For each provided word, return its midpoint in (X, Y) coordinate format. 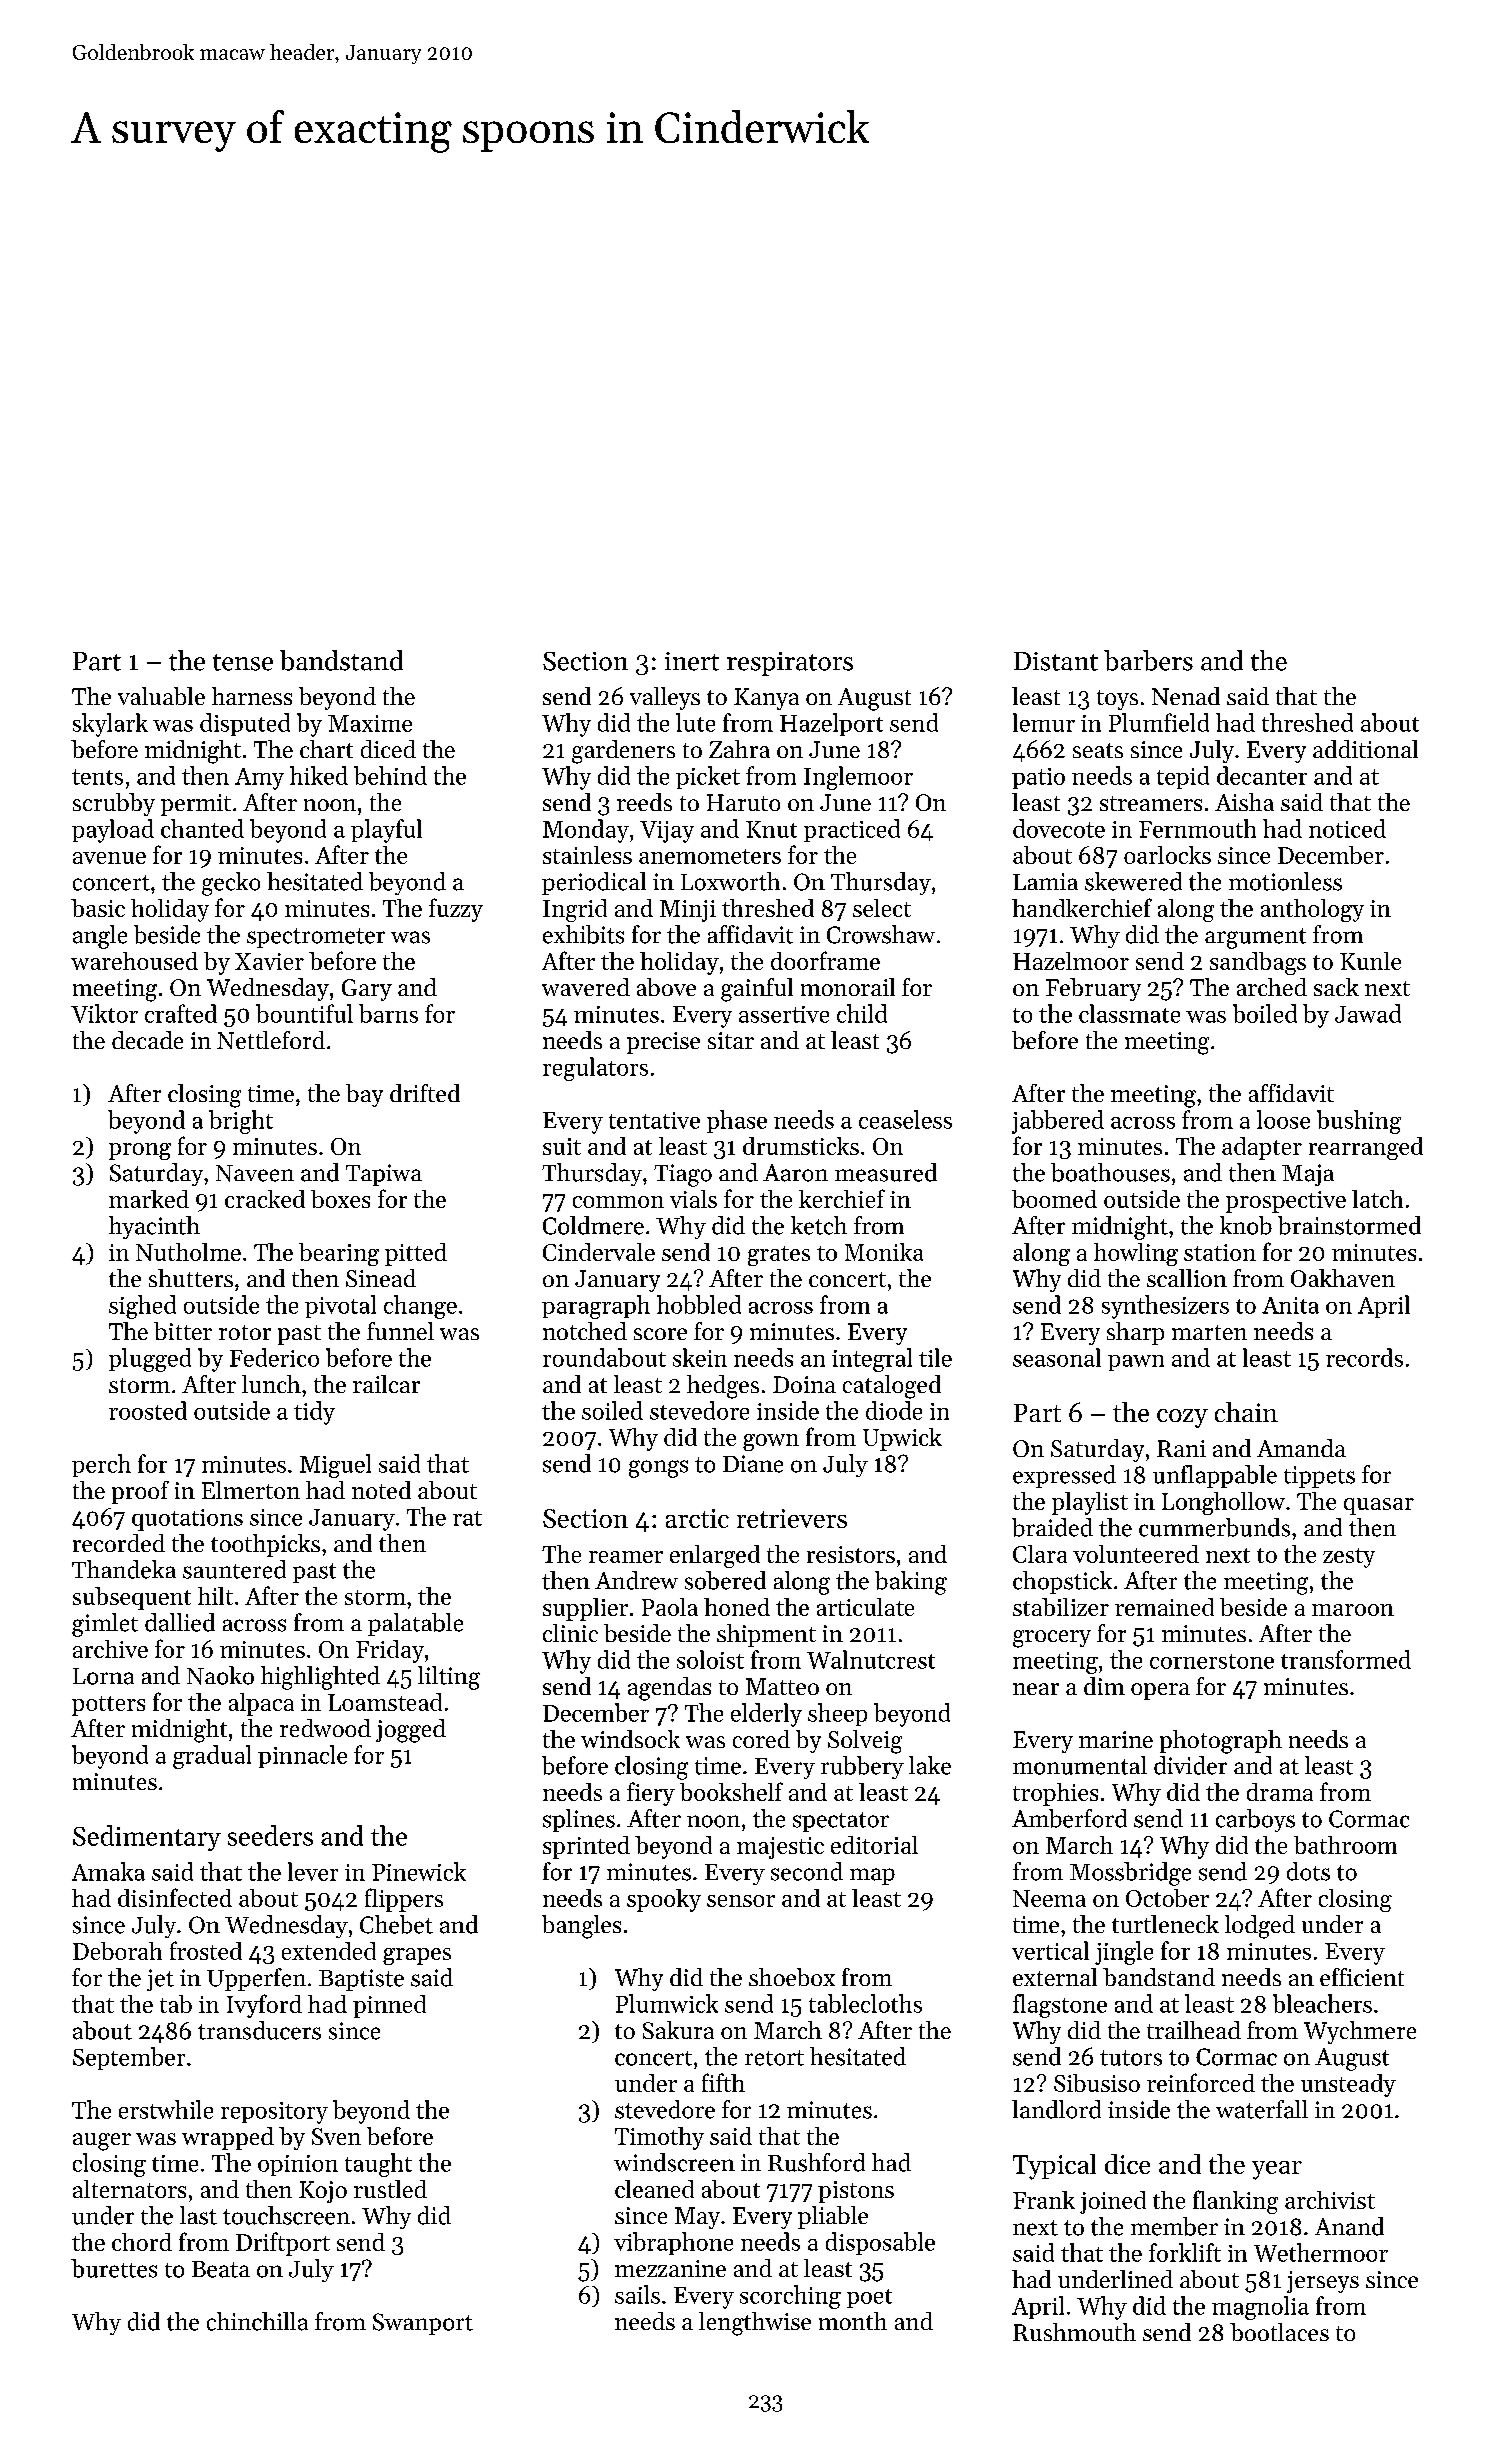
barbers (1148, 660)
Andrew (636, 1580)
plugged (150, 1360)
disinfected (175, 1897)
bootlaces (1279, 2332)
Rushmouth (1074, 2332)
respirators (790, 664)
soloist (710, 1659)
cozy (1182, 1418)
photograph (1221, 1742)
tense (243, 662)
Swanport (423, 2324)
